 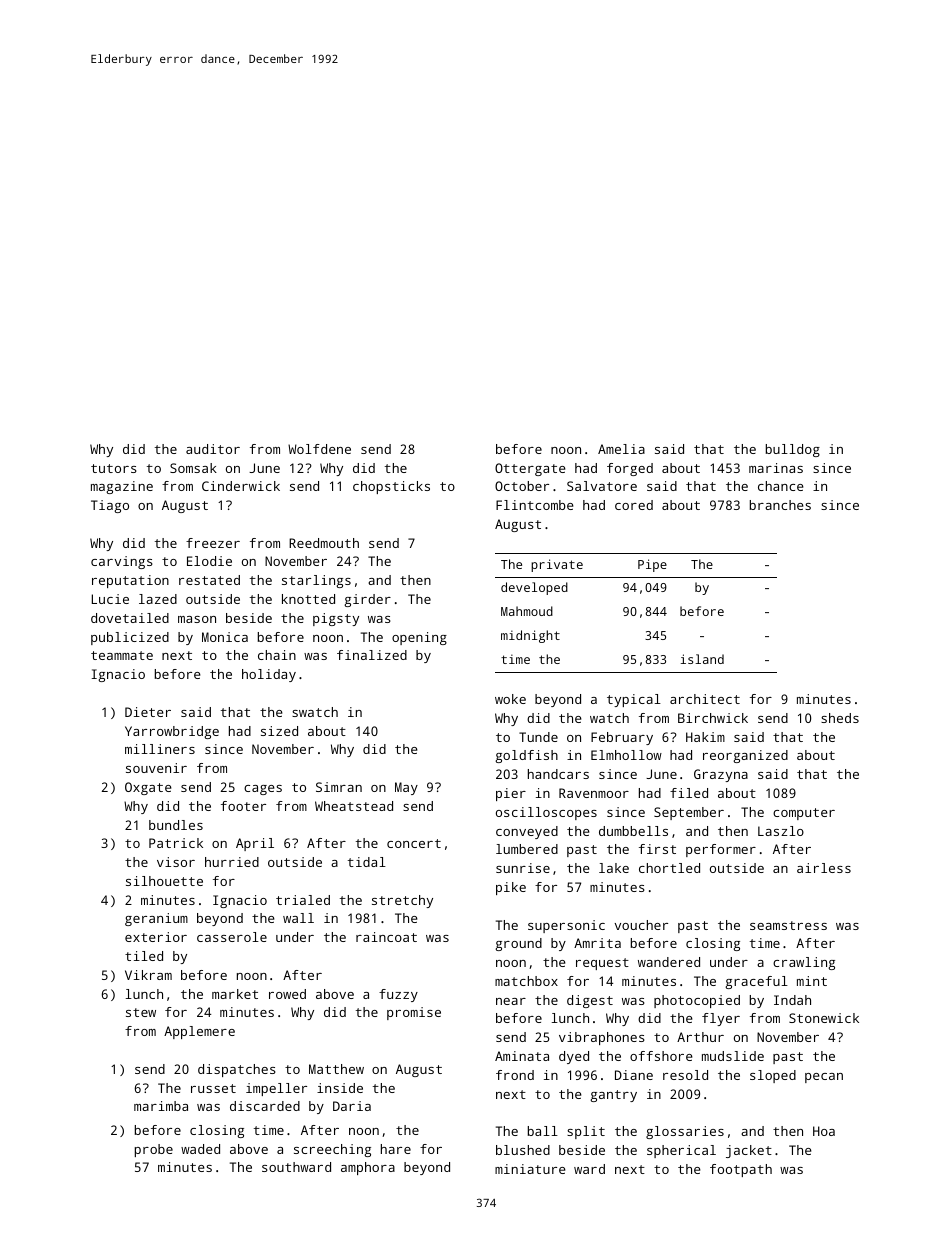 What do you see at coordinates (586, 1132) in the document?
I see `split` at bounding box center [586, 1132].
